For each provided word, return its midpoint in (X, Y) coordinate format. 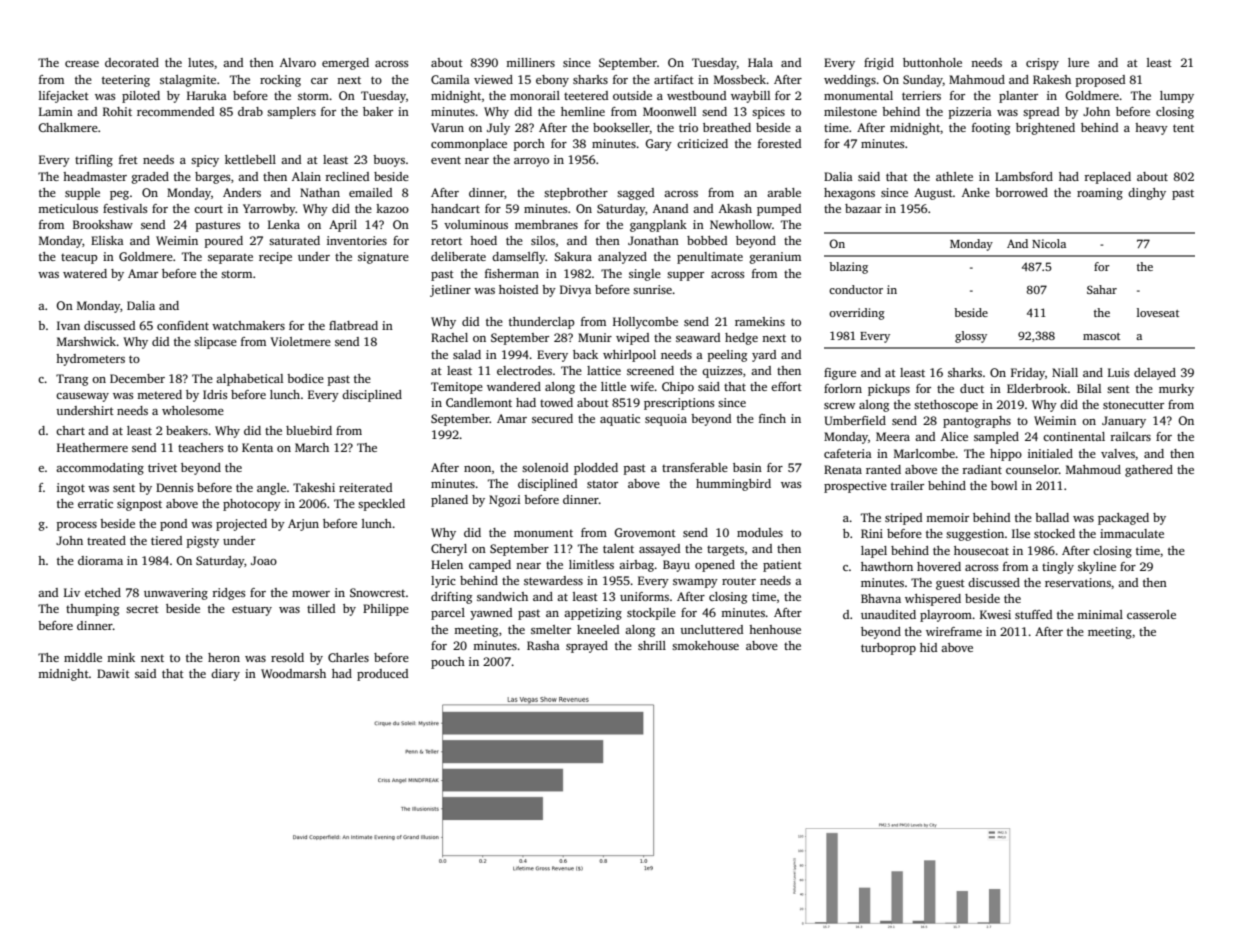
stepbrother (576, 194)
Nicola (1049, 243)
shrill (652, 645)
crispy (1042, 64)
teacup (79, 259)
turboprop (888, 649)
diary (225, 675)
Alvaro (298, 62)
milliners (530, 62)
